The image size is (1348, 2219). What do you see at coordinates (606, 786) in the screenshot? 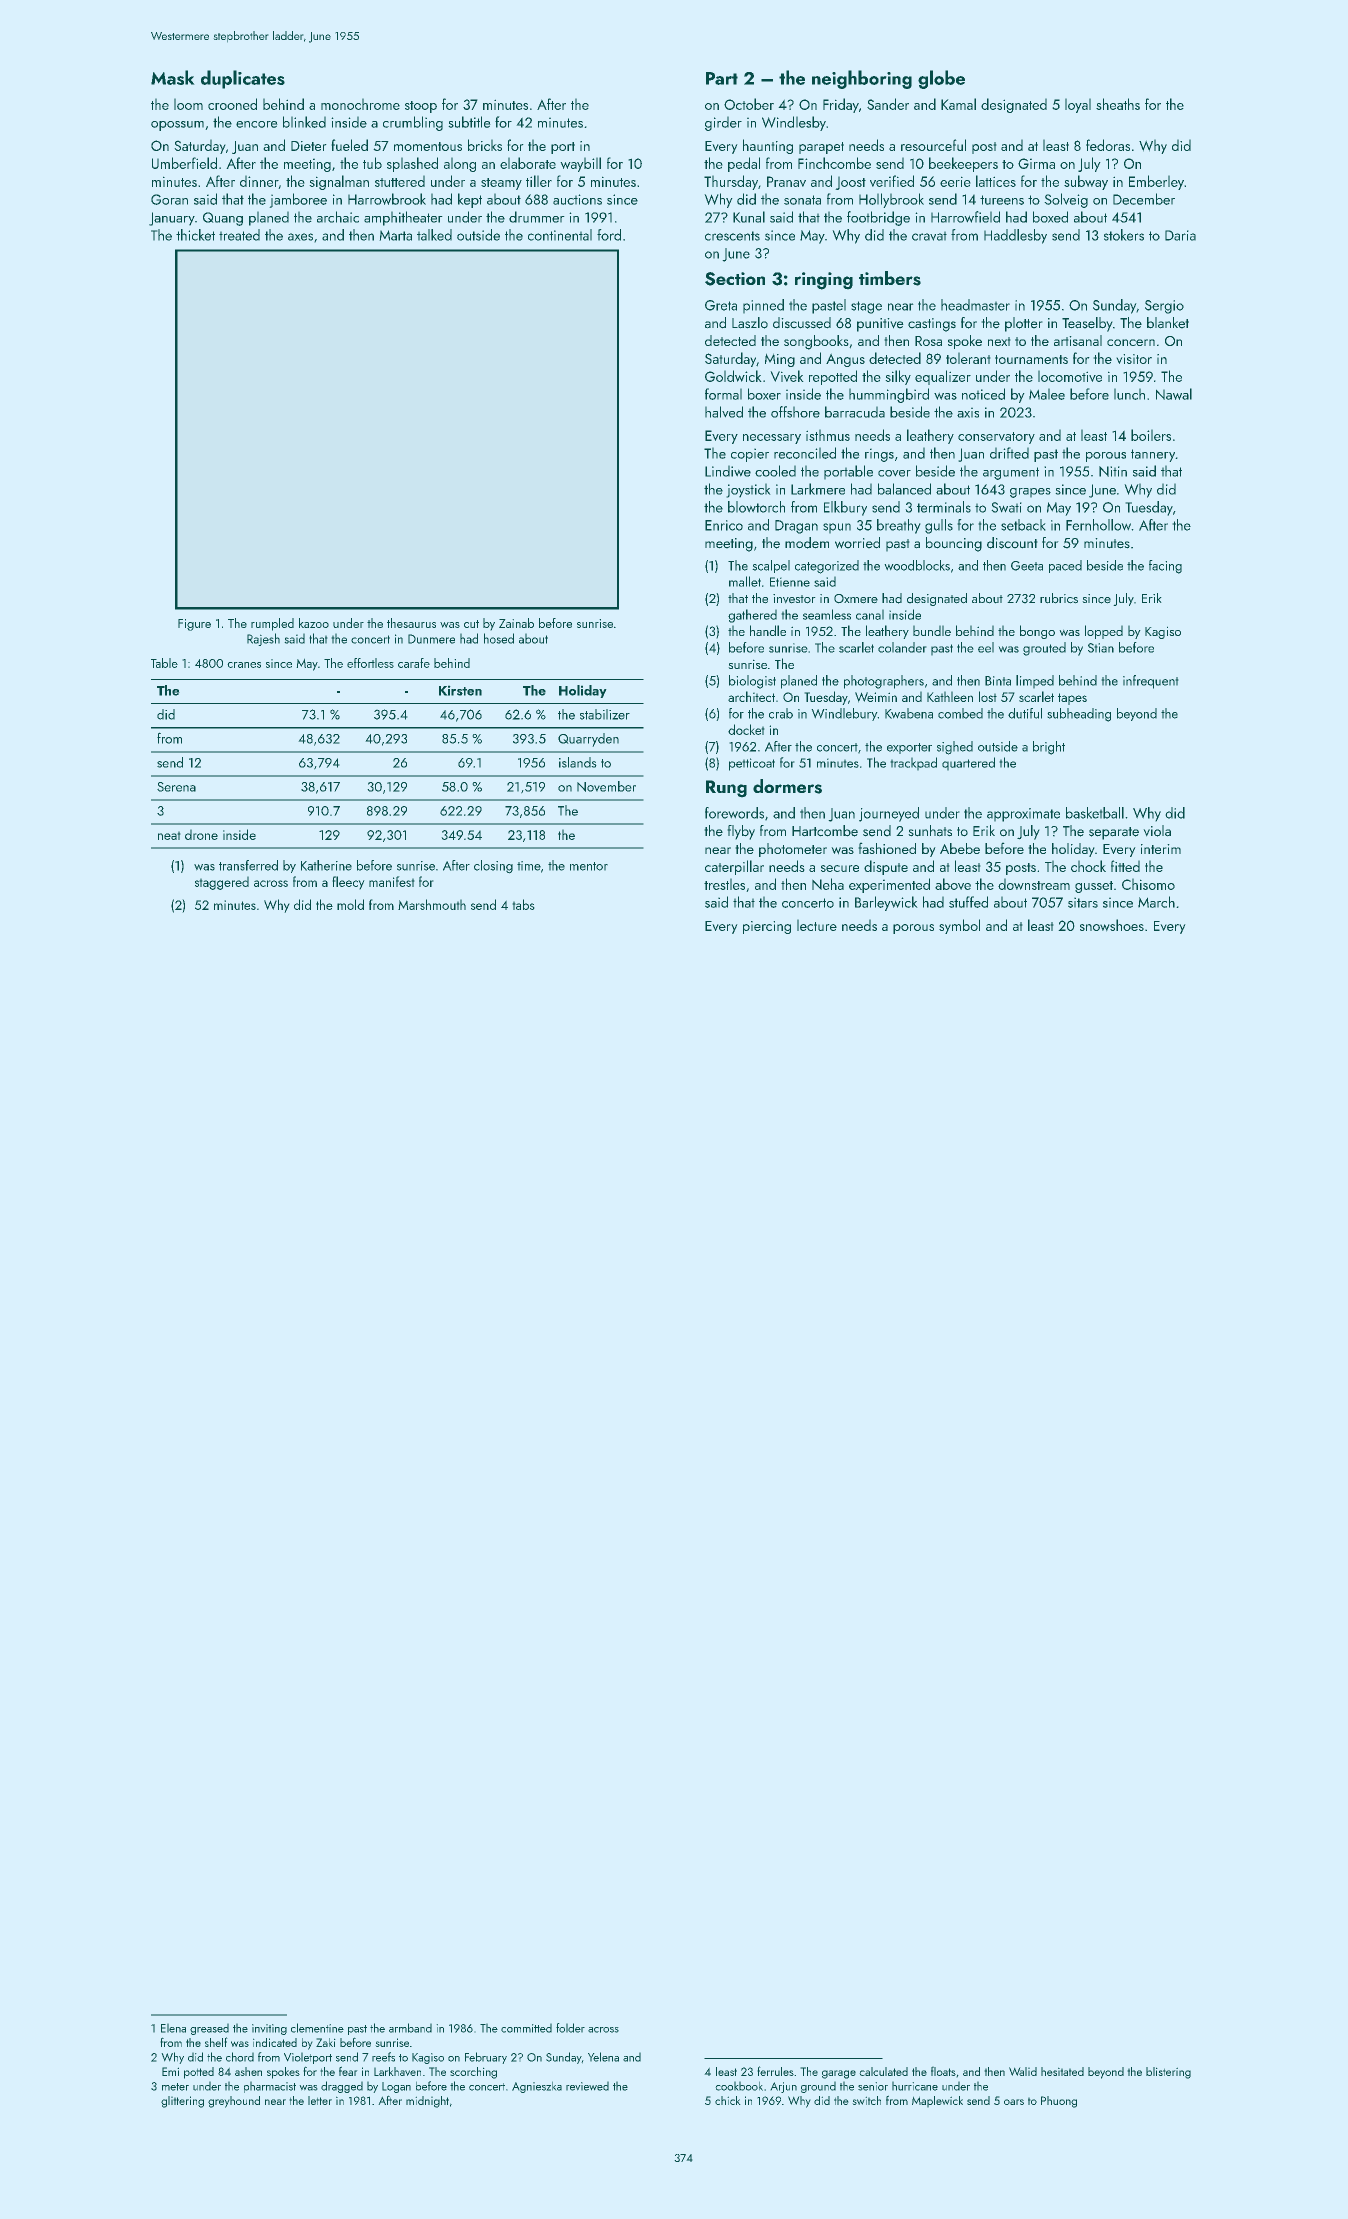
I see `November` at bounding box center [606, 786].
